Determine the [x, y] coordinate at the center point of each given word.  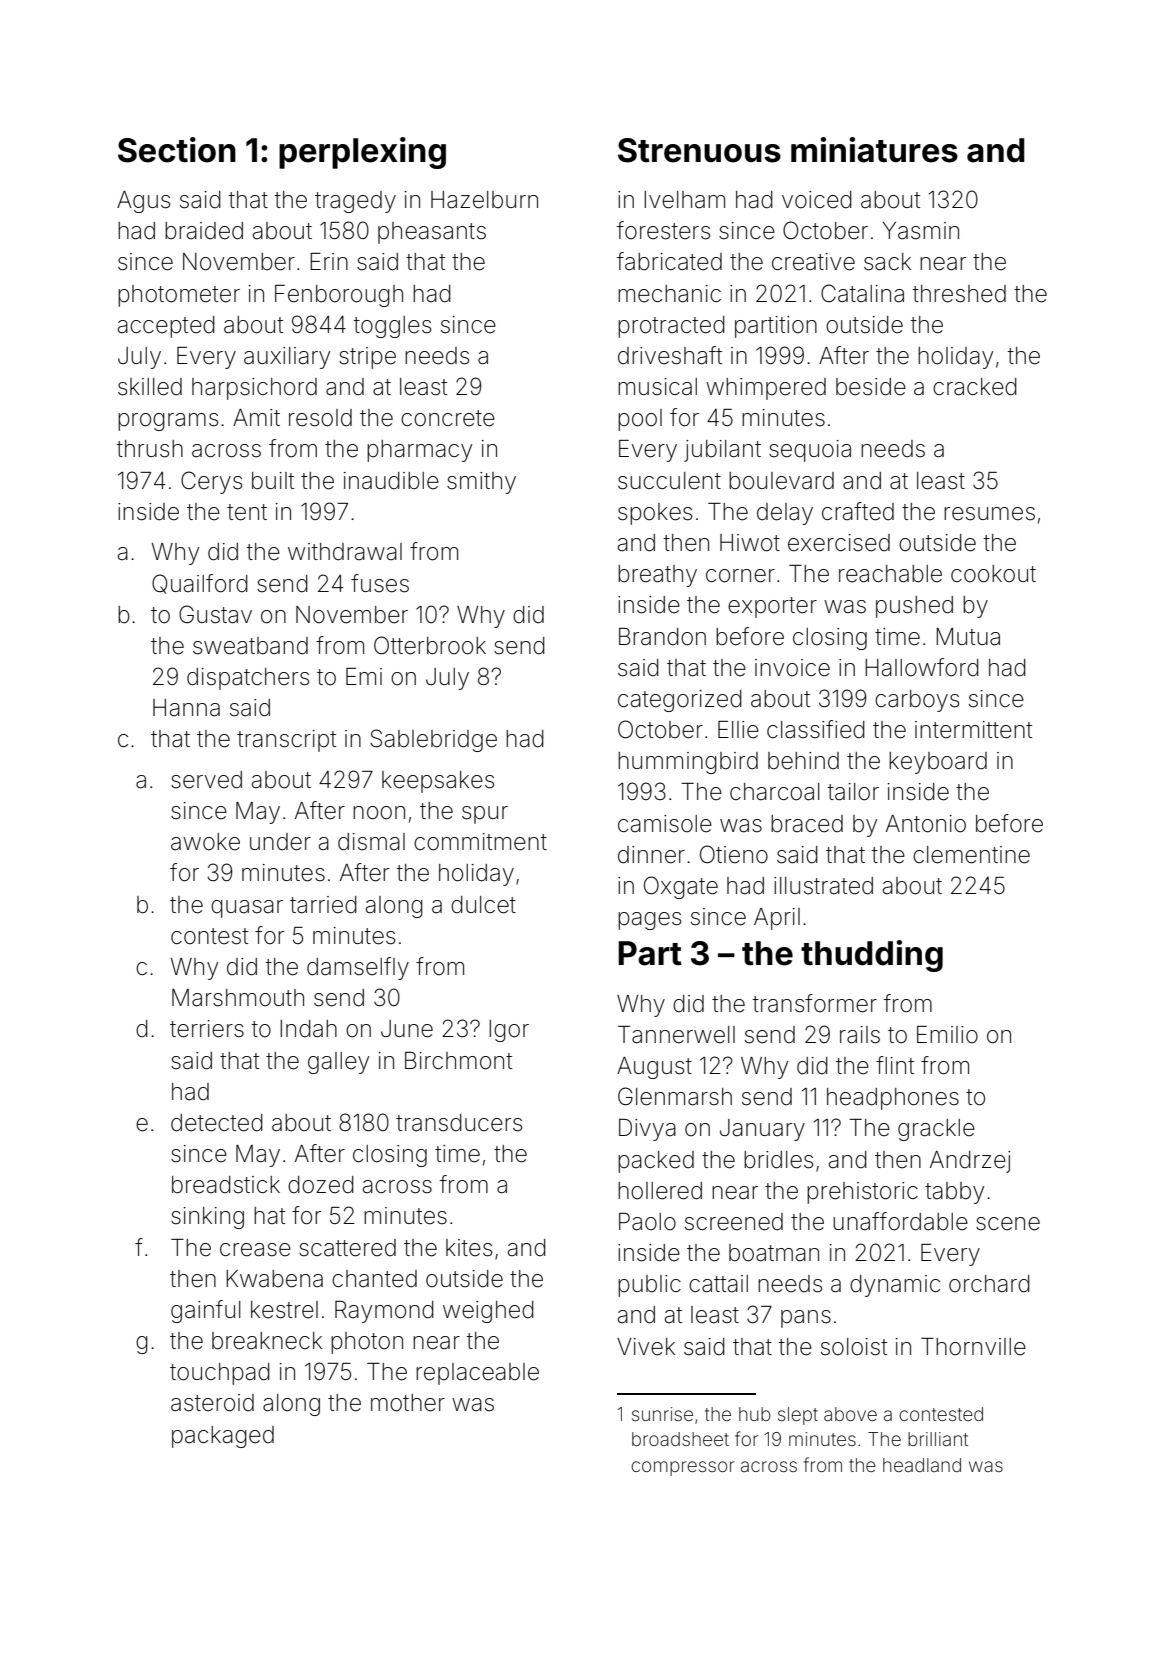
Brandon [662, 637]
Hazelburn [484, 200]
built [273, 481]
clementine [971, 855]
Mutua [968, 637]
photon [367, 1343]
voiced [817, 200]
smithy [481, 483]
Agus [143, 202]
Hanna [186, 708]
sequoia [810, 451]
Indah [308, 1029]
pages [649, 921]
